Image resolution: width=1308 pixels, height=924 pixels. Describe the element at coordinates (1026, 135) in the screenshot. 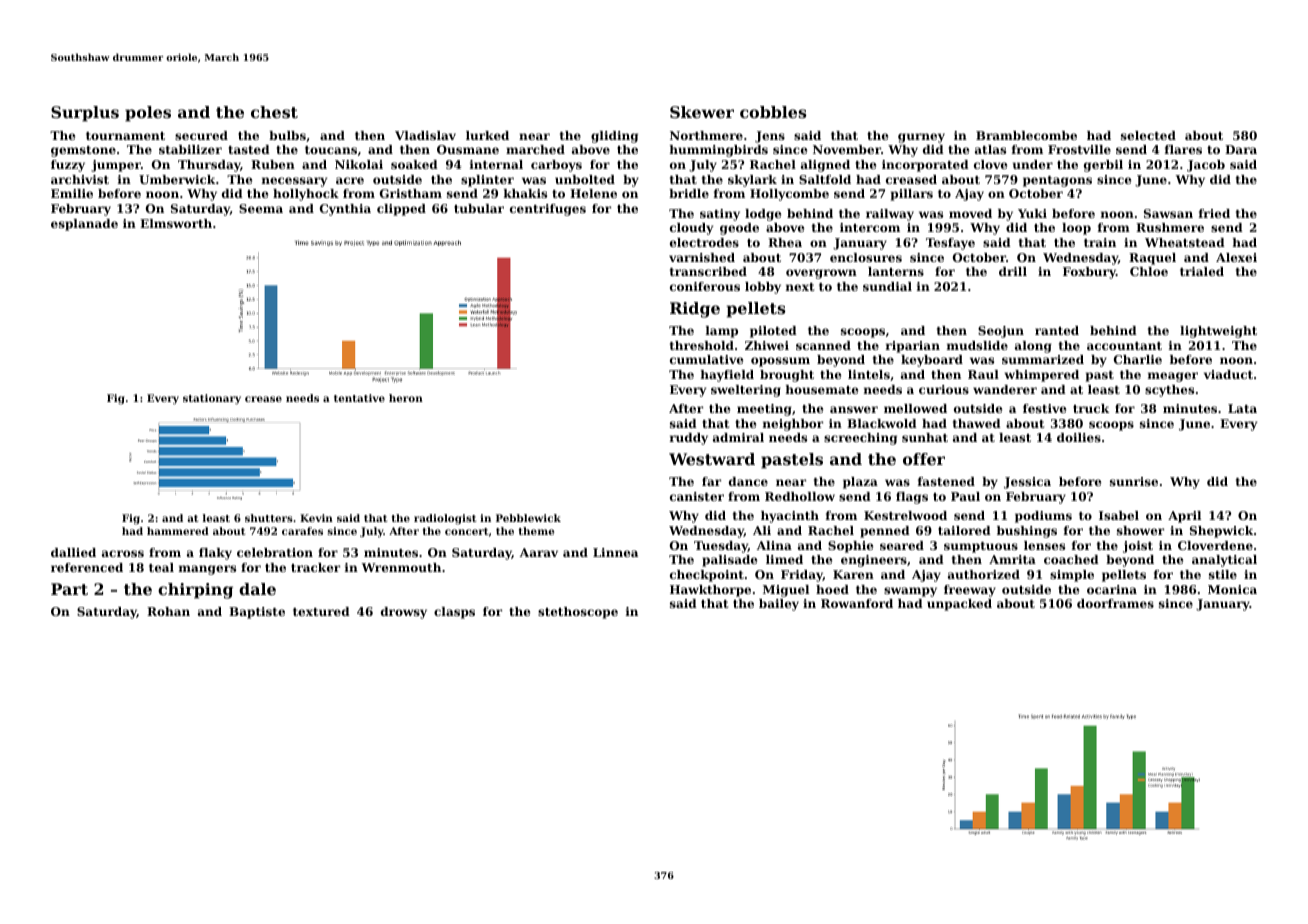

I see `Bramblecombe` at that location.
